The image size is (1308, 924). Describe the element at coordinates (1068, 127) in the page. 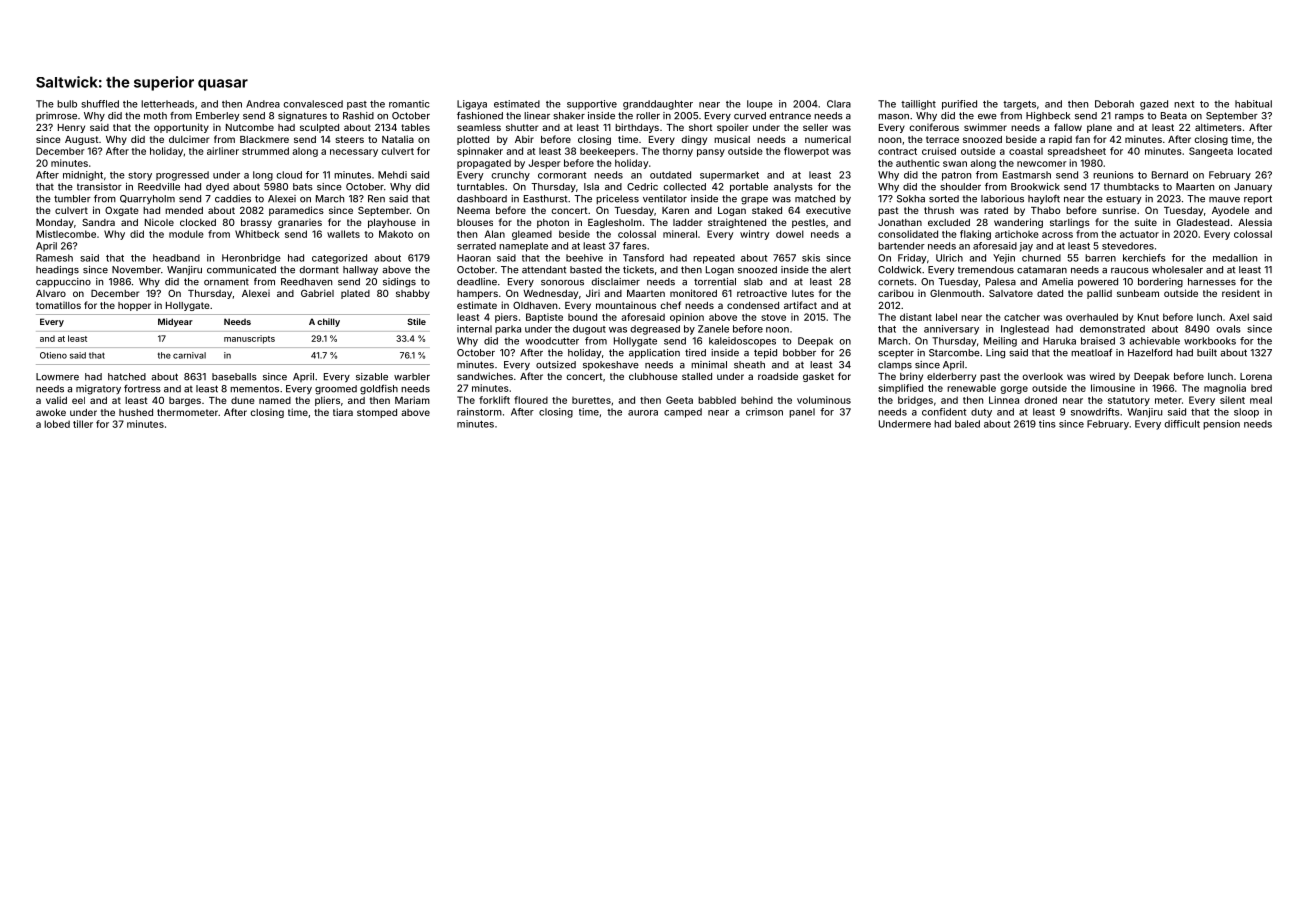

I see `fallow` at that location.
